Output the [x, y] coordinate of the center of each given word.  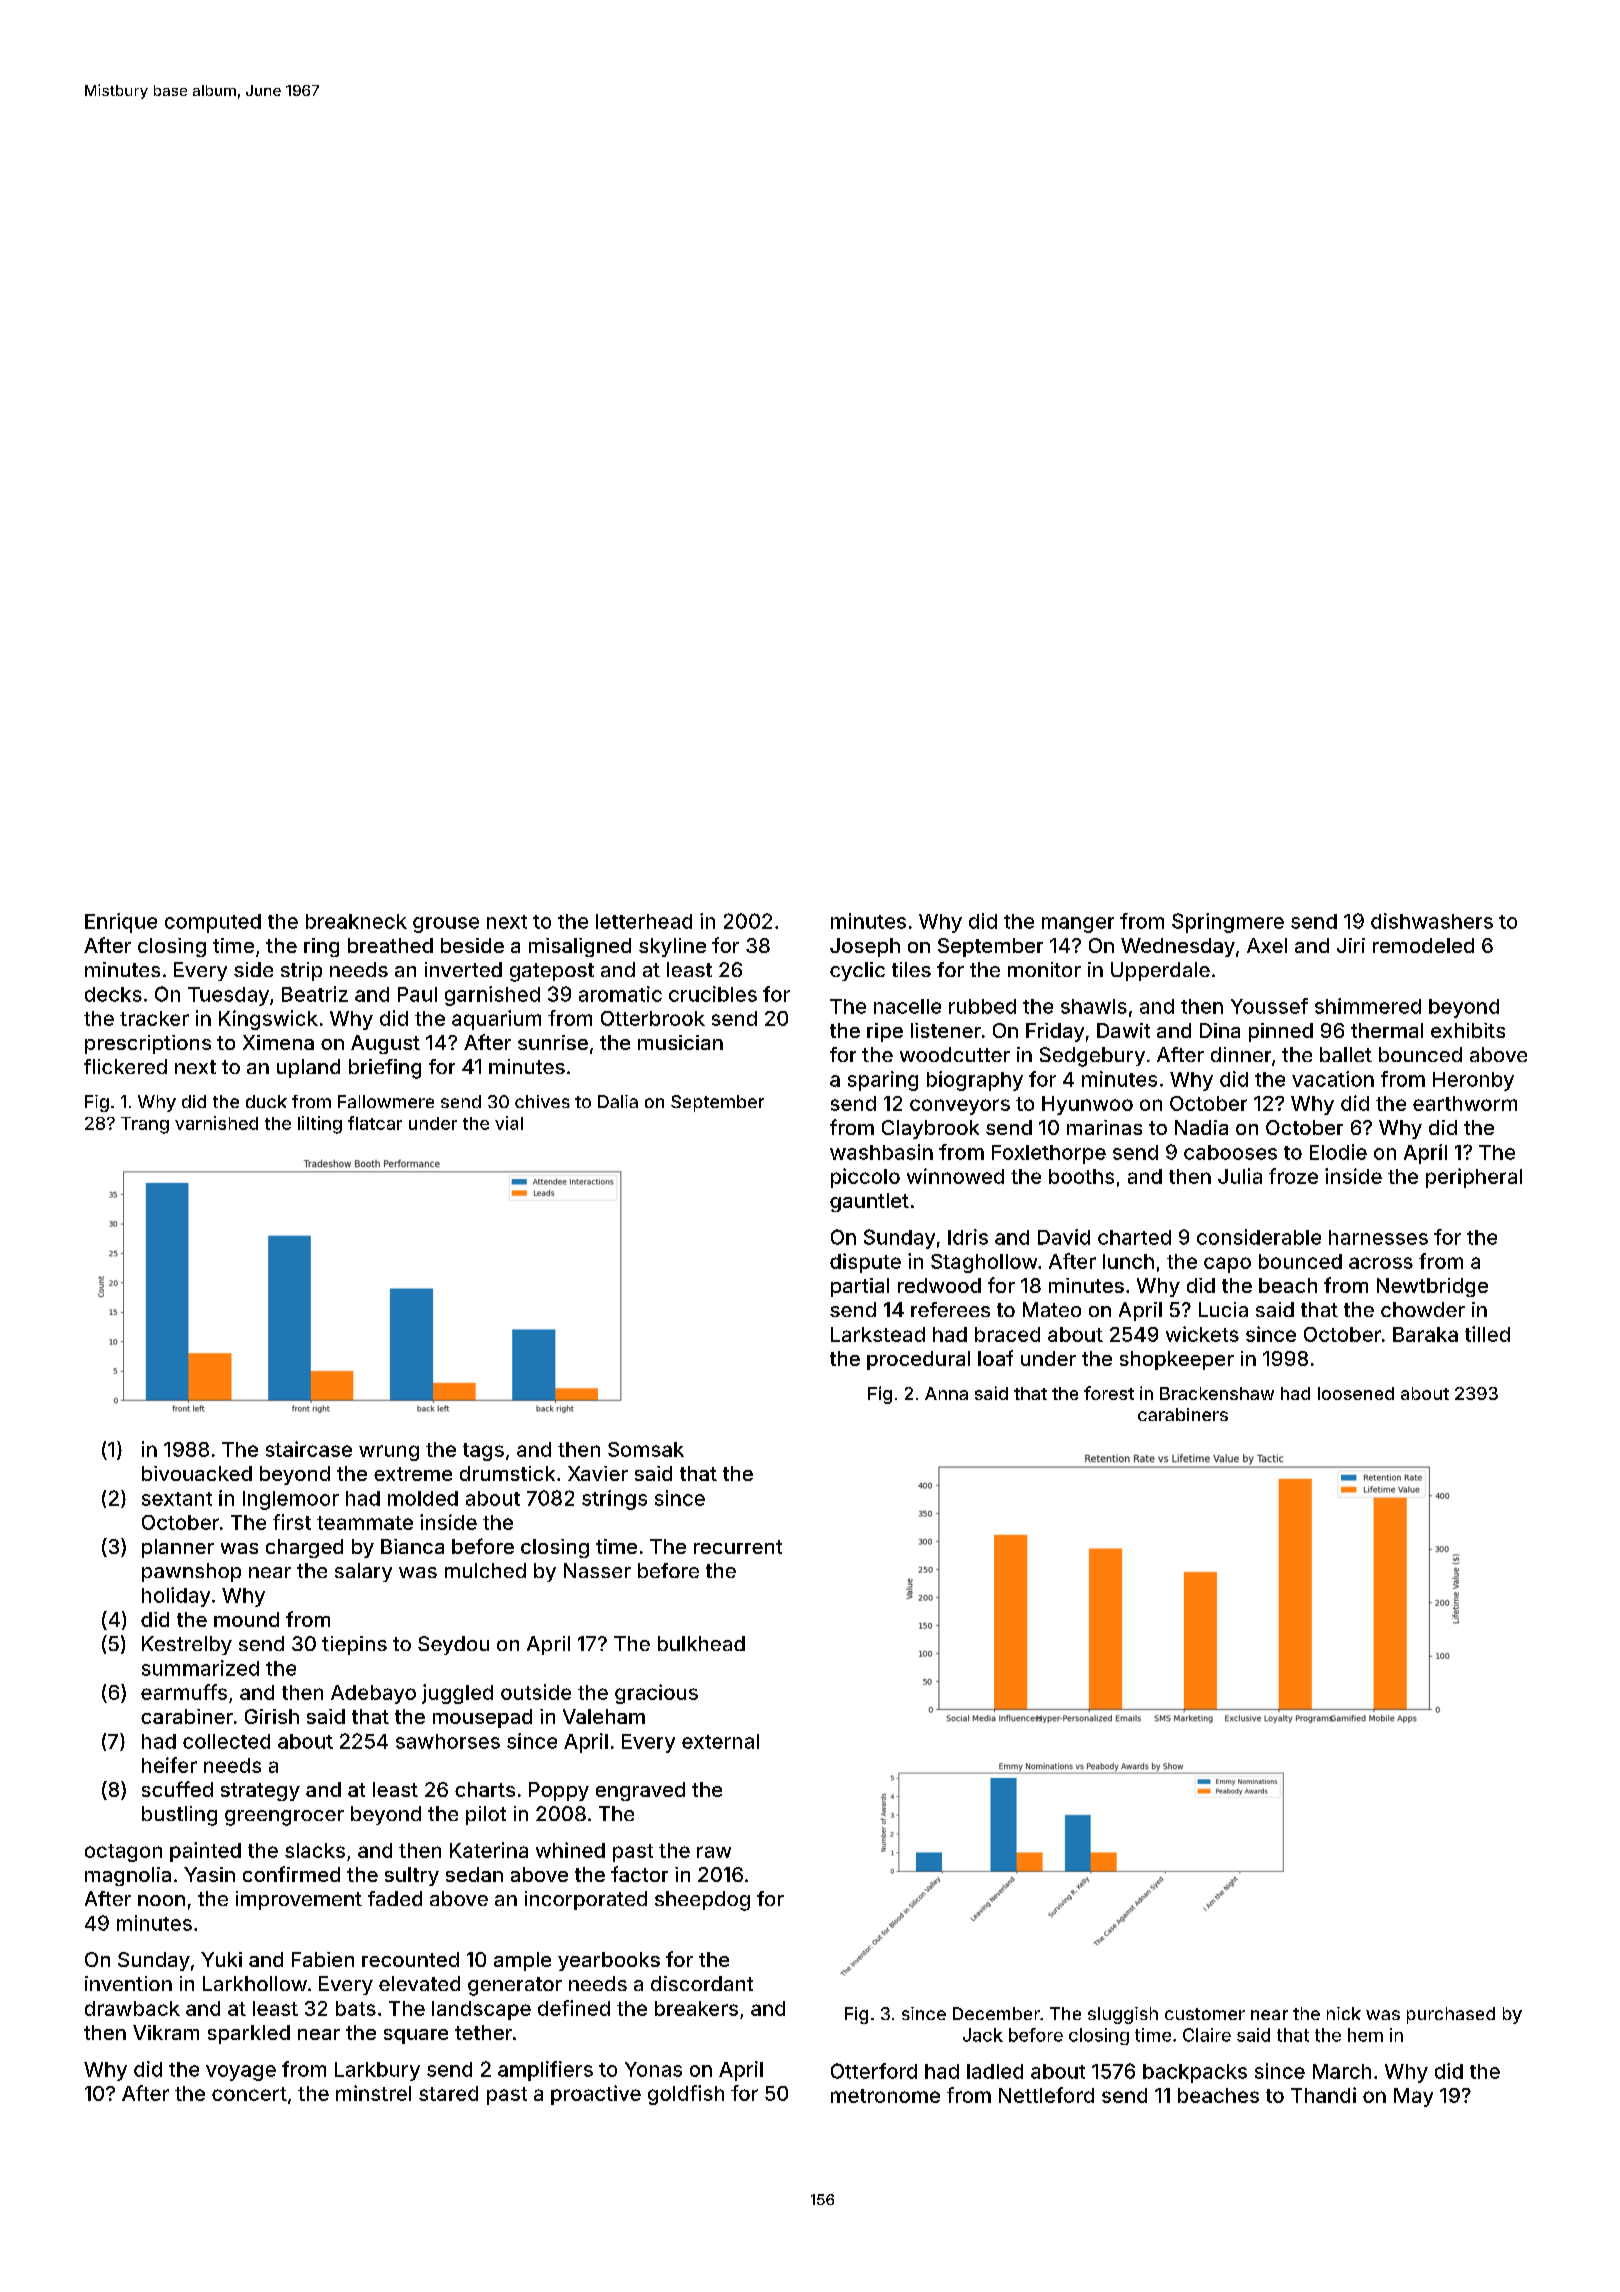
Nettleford [1046, 2095]
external [720, 1741]
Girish [272, 1716]
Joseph [865, 947]
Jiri [1351, 945]
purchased [1451, 2015]
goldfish [686, 2095]
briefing [385, 1069]
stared [448, 2093]
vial [509, 1123]
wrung [389, 1453]
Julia [1240, 1176]
